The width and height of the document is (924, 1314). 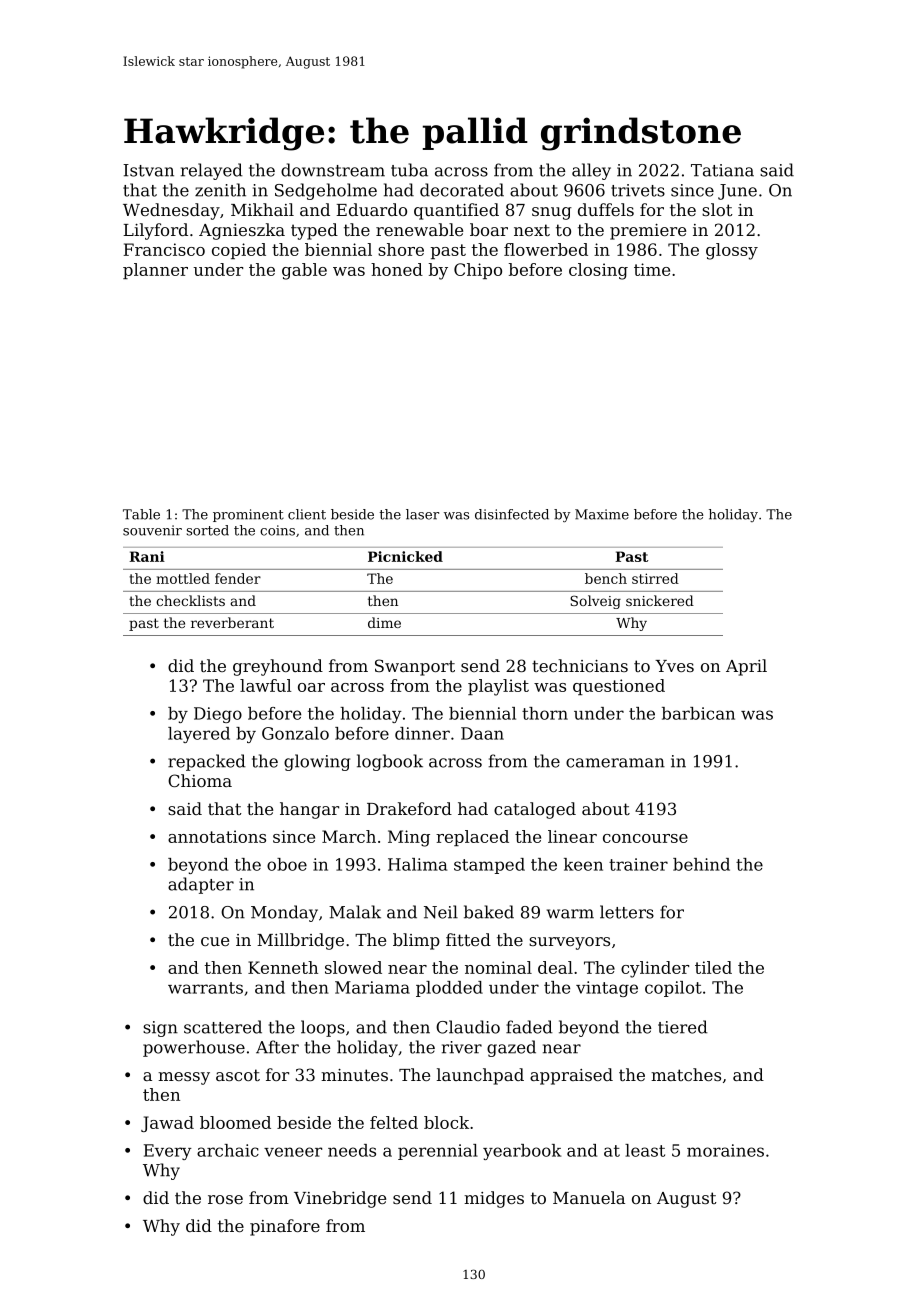 I want to click on Chipo, so click(x=478, y=271).
